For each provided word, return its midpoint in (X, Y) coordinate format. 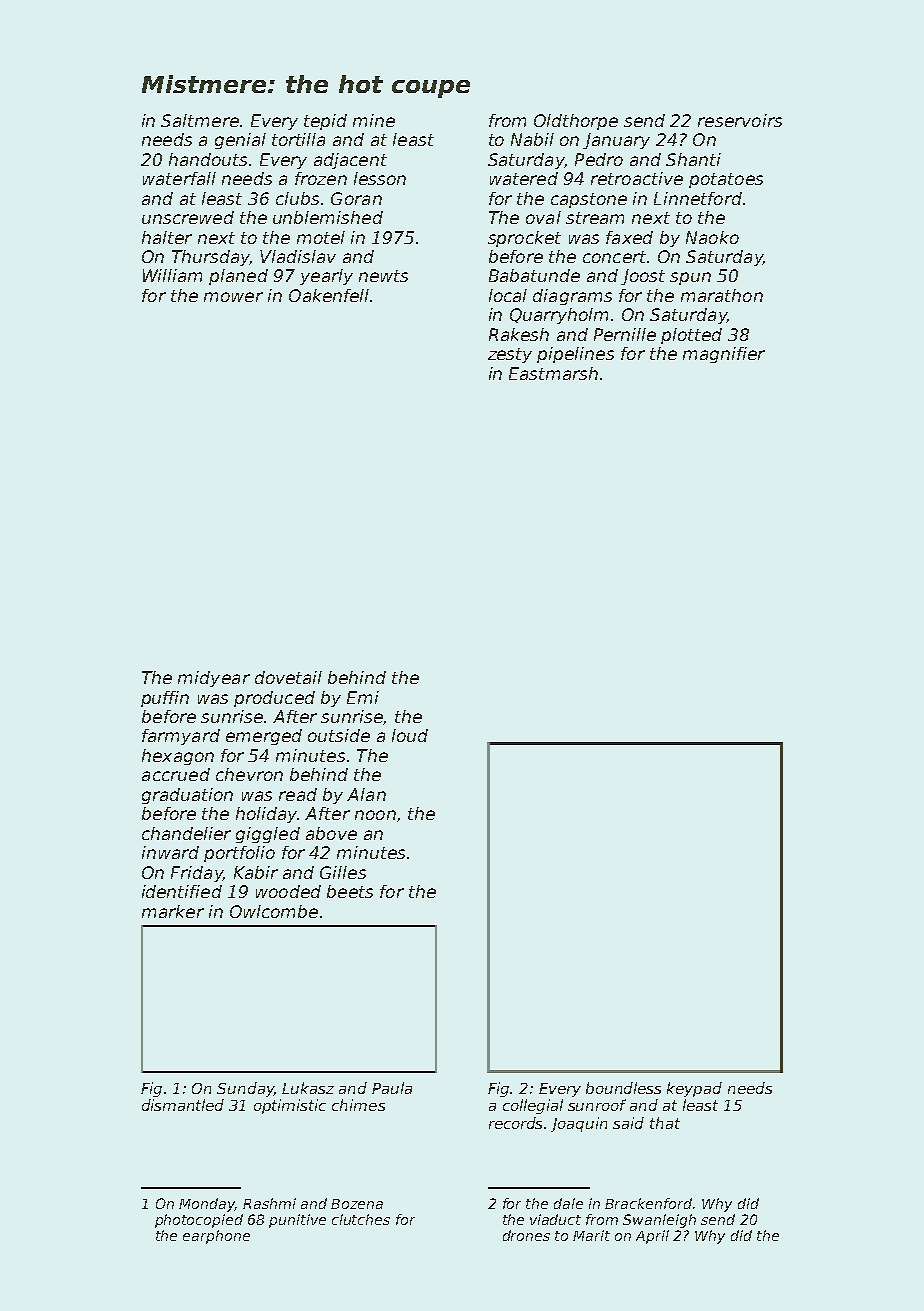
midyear (214, 679)
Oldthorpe (576, 122)
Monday (207, 1205)
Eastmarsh (553, 373)
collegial (533, 1106)
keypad (694, 1089)
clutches (361, 1219)
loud (410, 735)
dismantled (183, 1105)
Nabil (532, 139)
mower (233, 297)
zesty (510, 355)
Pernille (625, 334)
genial (240, 141)
